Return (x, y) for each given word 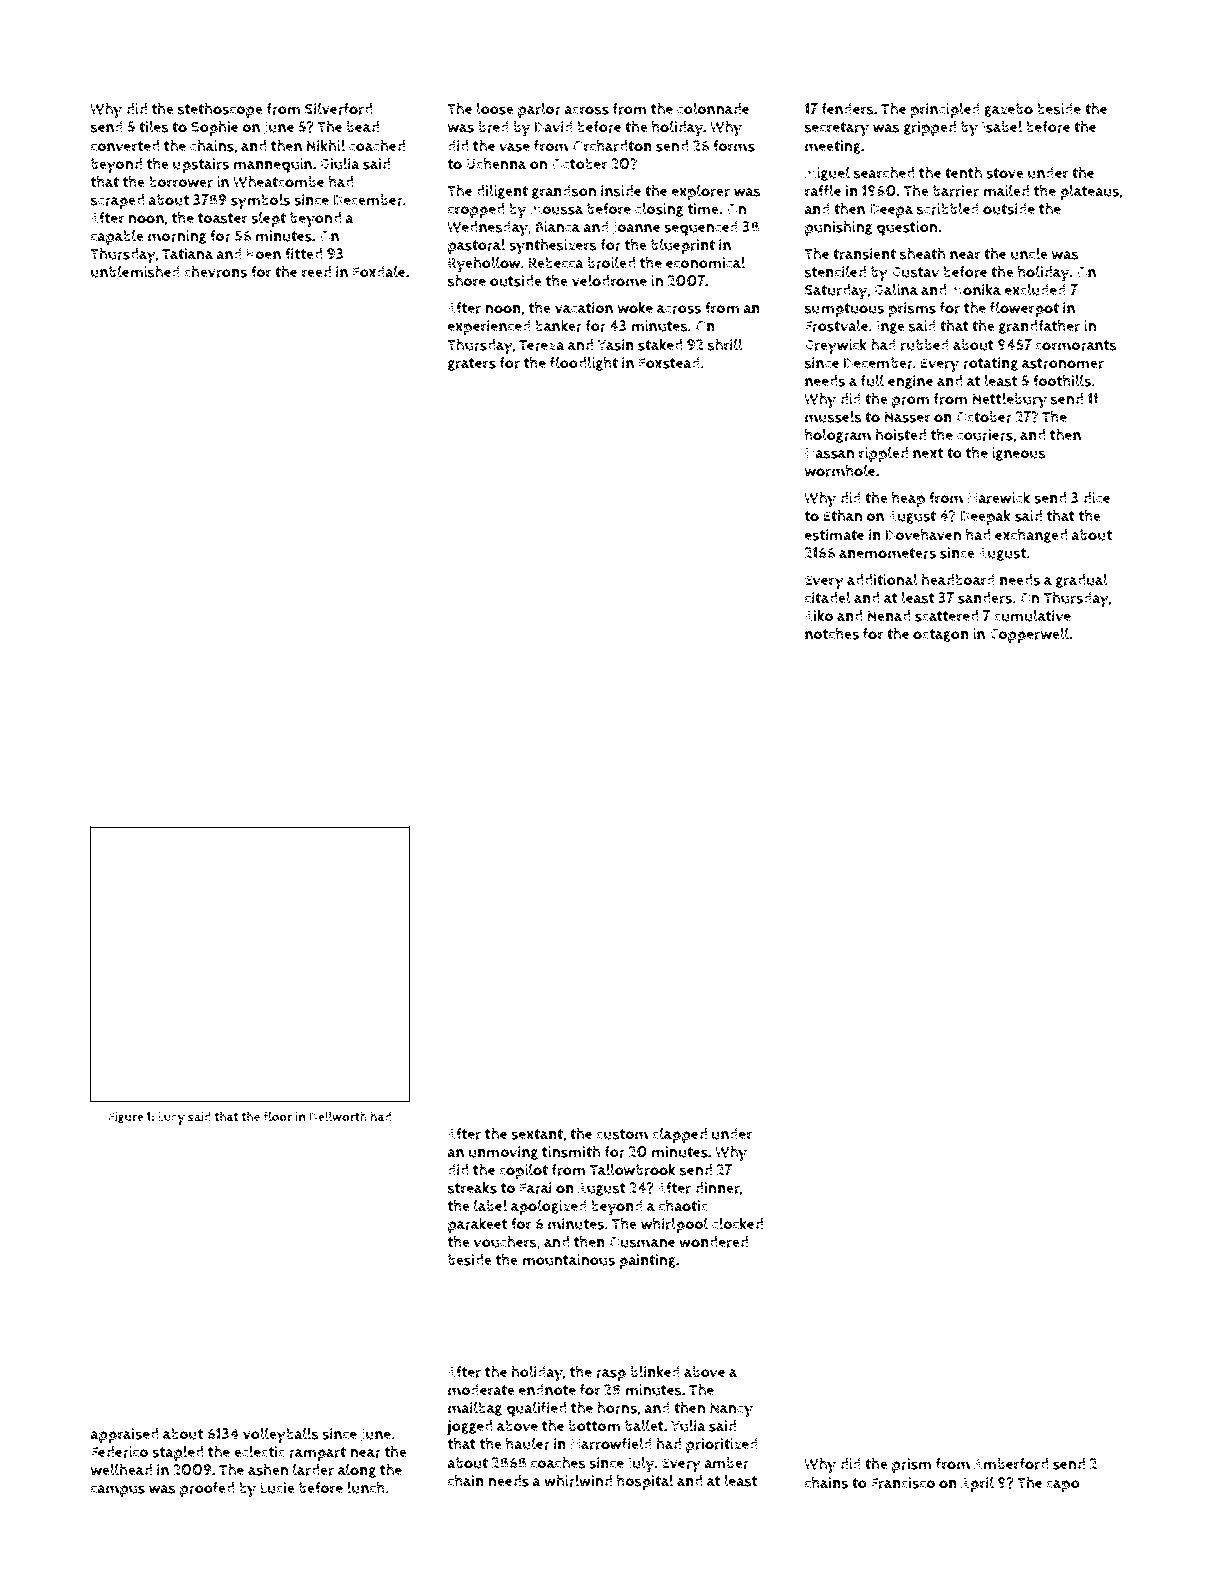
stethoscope (220, 110)
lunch (366, 1487)
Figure (126, 1118)
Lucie (277, 1488)
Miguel (827, 173)
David (554, 127)
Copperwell (1029, 635)
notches (832, 633)
